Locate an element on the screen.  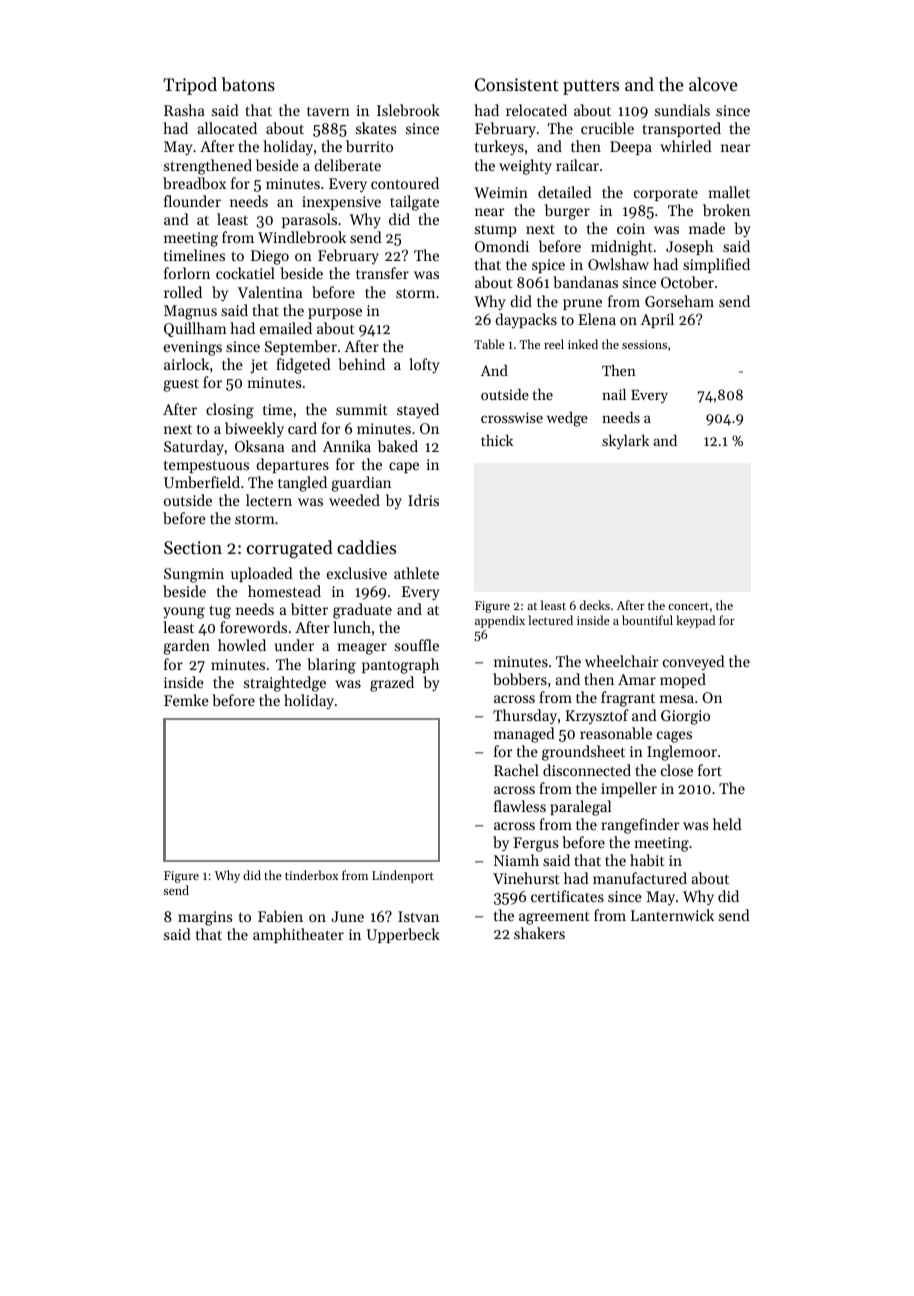
mallet is located at coordinates (729, 192).
